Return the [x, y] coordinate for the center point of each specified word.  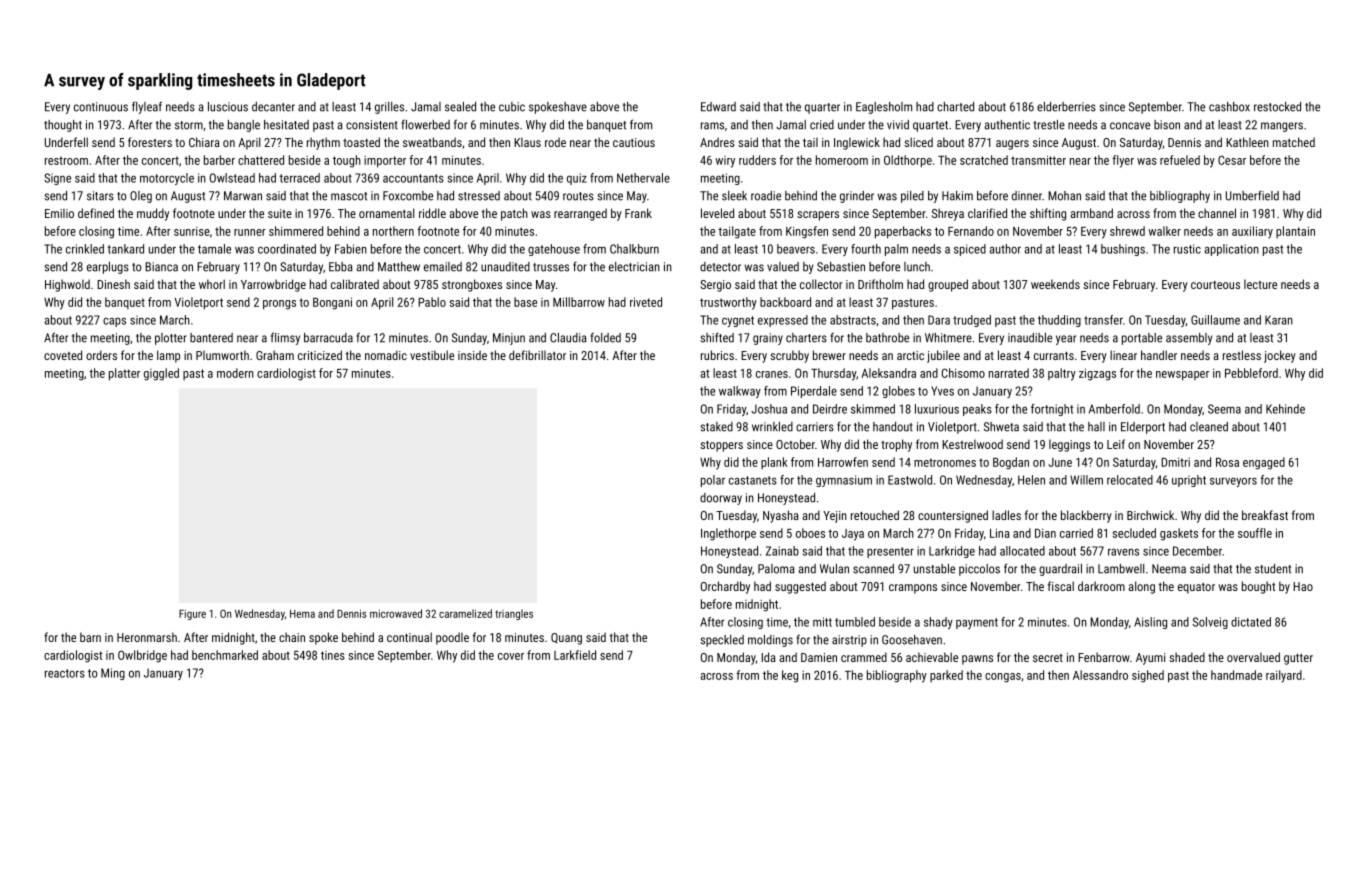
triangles [514, 614]
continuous [101, 107]
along [1141, 587]
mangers [1282, 127]
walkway [740, 392]
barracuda [328, 338]
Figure [192, 615]
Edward [718, 107]
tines [333, 655]
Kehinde [1285, 409]
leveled [717, 213]
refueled [1180, 160]
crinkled [85, 249]
